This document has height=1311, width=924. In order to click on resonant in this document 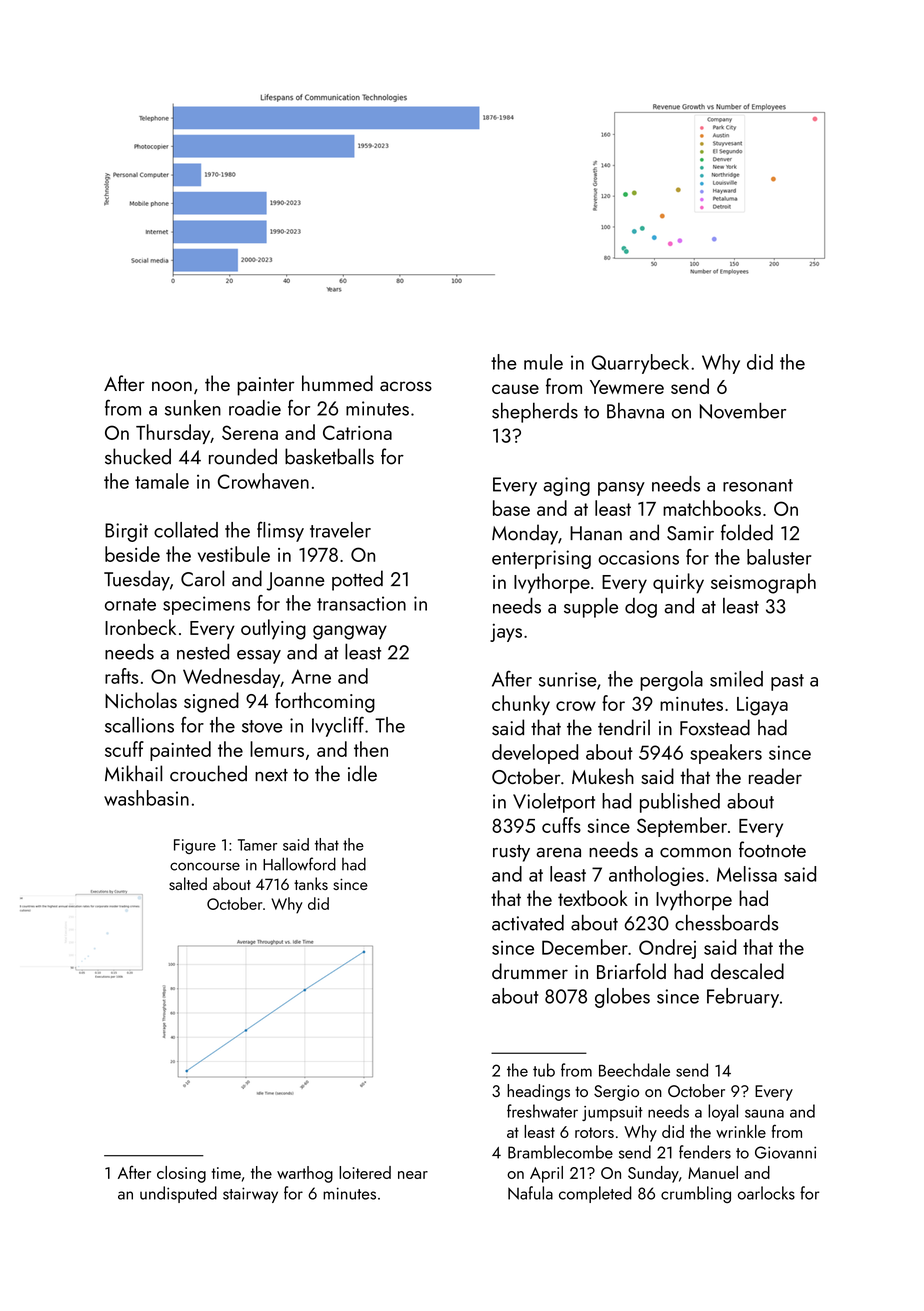, I will do `click(758, 485)`.
